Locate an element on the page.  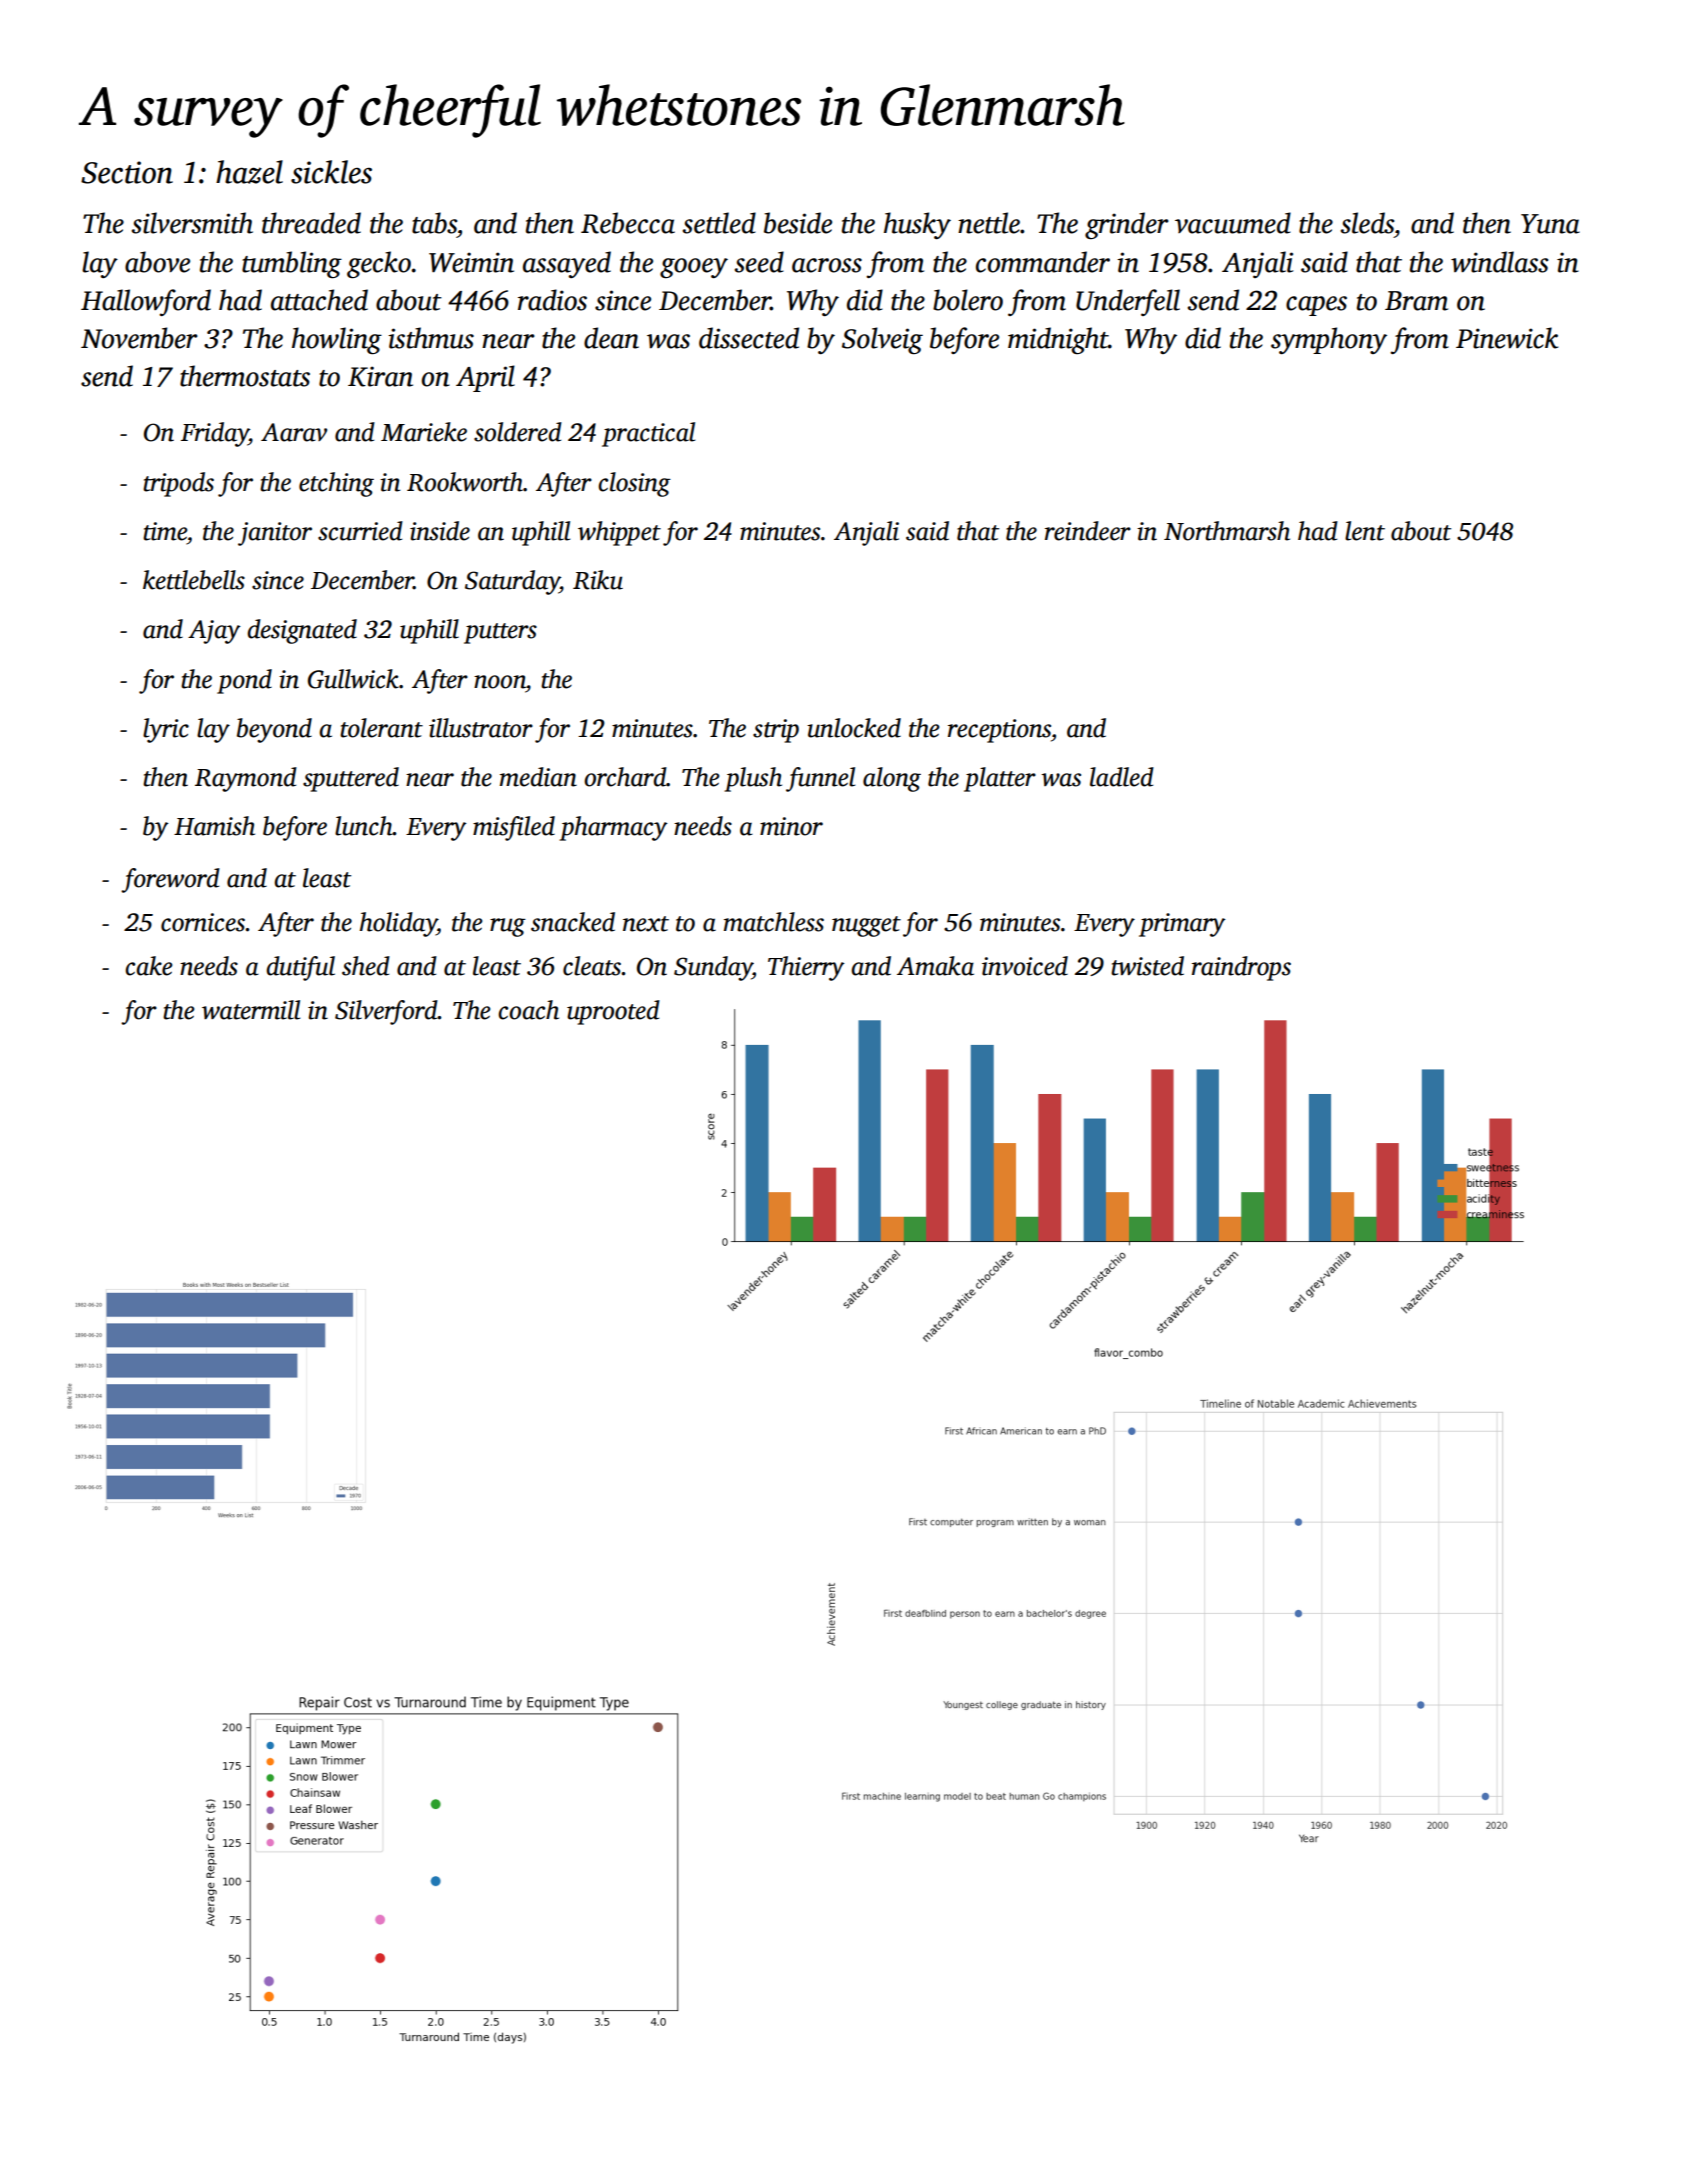
midnight is located at coordinates (1058, 340).
